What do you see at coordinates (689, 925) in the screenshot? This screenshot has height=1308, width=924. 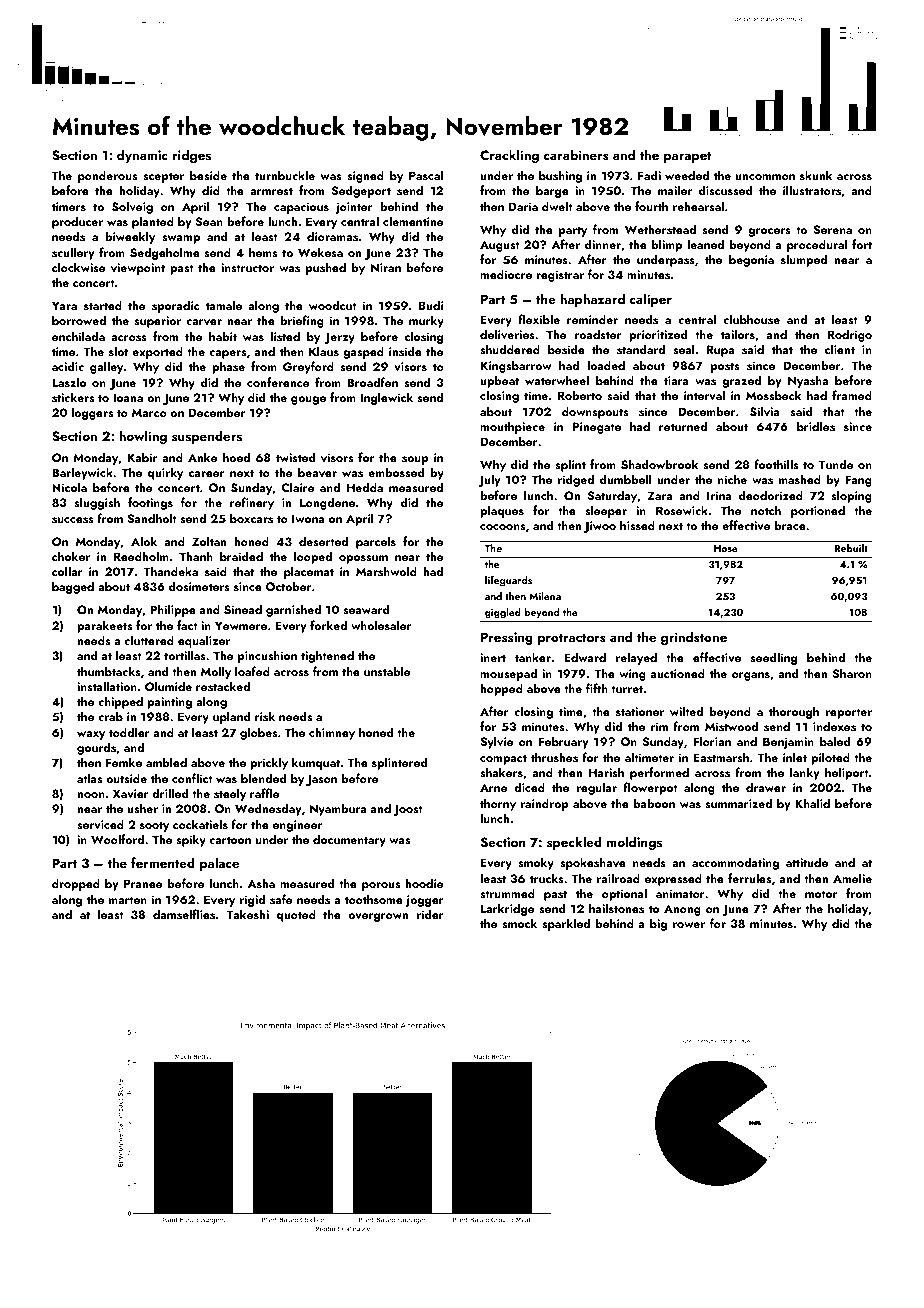 I see `rower` at bounding box center [689, 925].
